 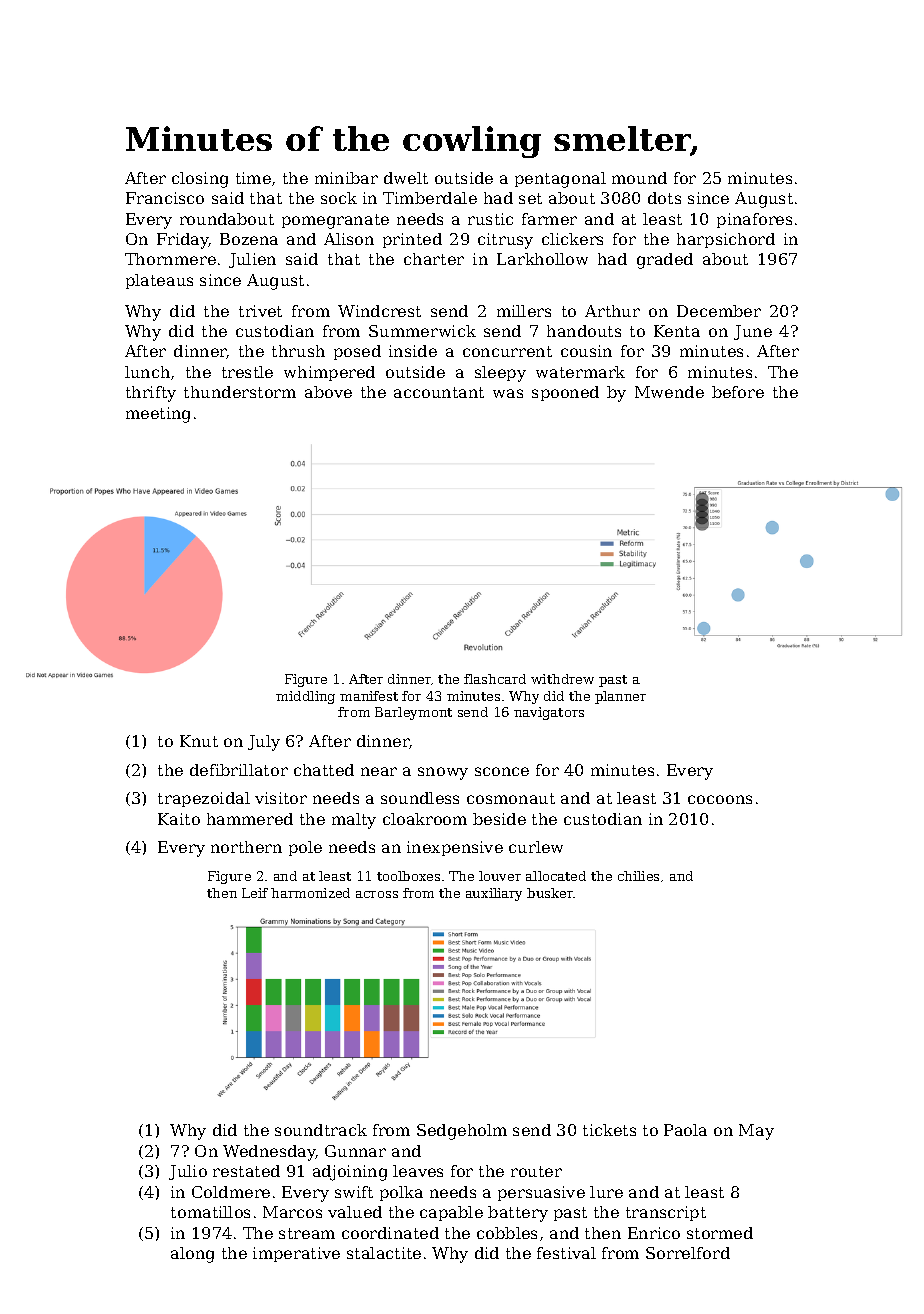 What do you see at coordinates (250, 819) in the screenshot?
I see `hammered` at bounding box center [250, 819].
